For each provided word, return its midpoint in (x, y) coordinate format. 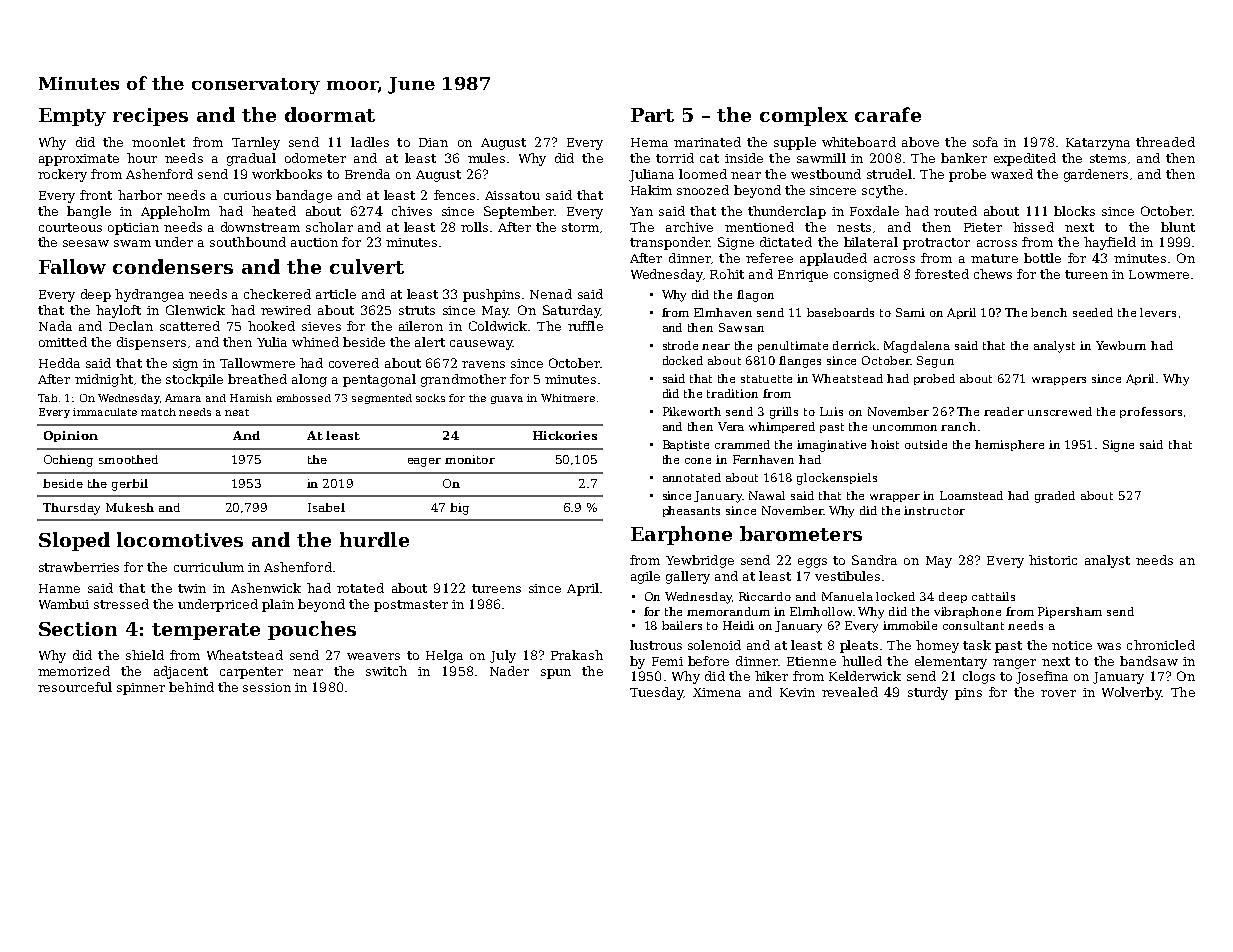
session (267, 687)
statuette (766, 379)
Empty (72, 117)
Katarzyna (1098, 144)
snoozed (703, 190)
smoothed (128, 459)
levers (1158, 312)
